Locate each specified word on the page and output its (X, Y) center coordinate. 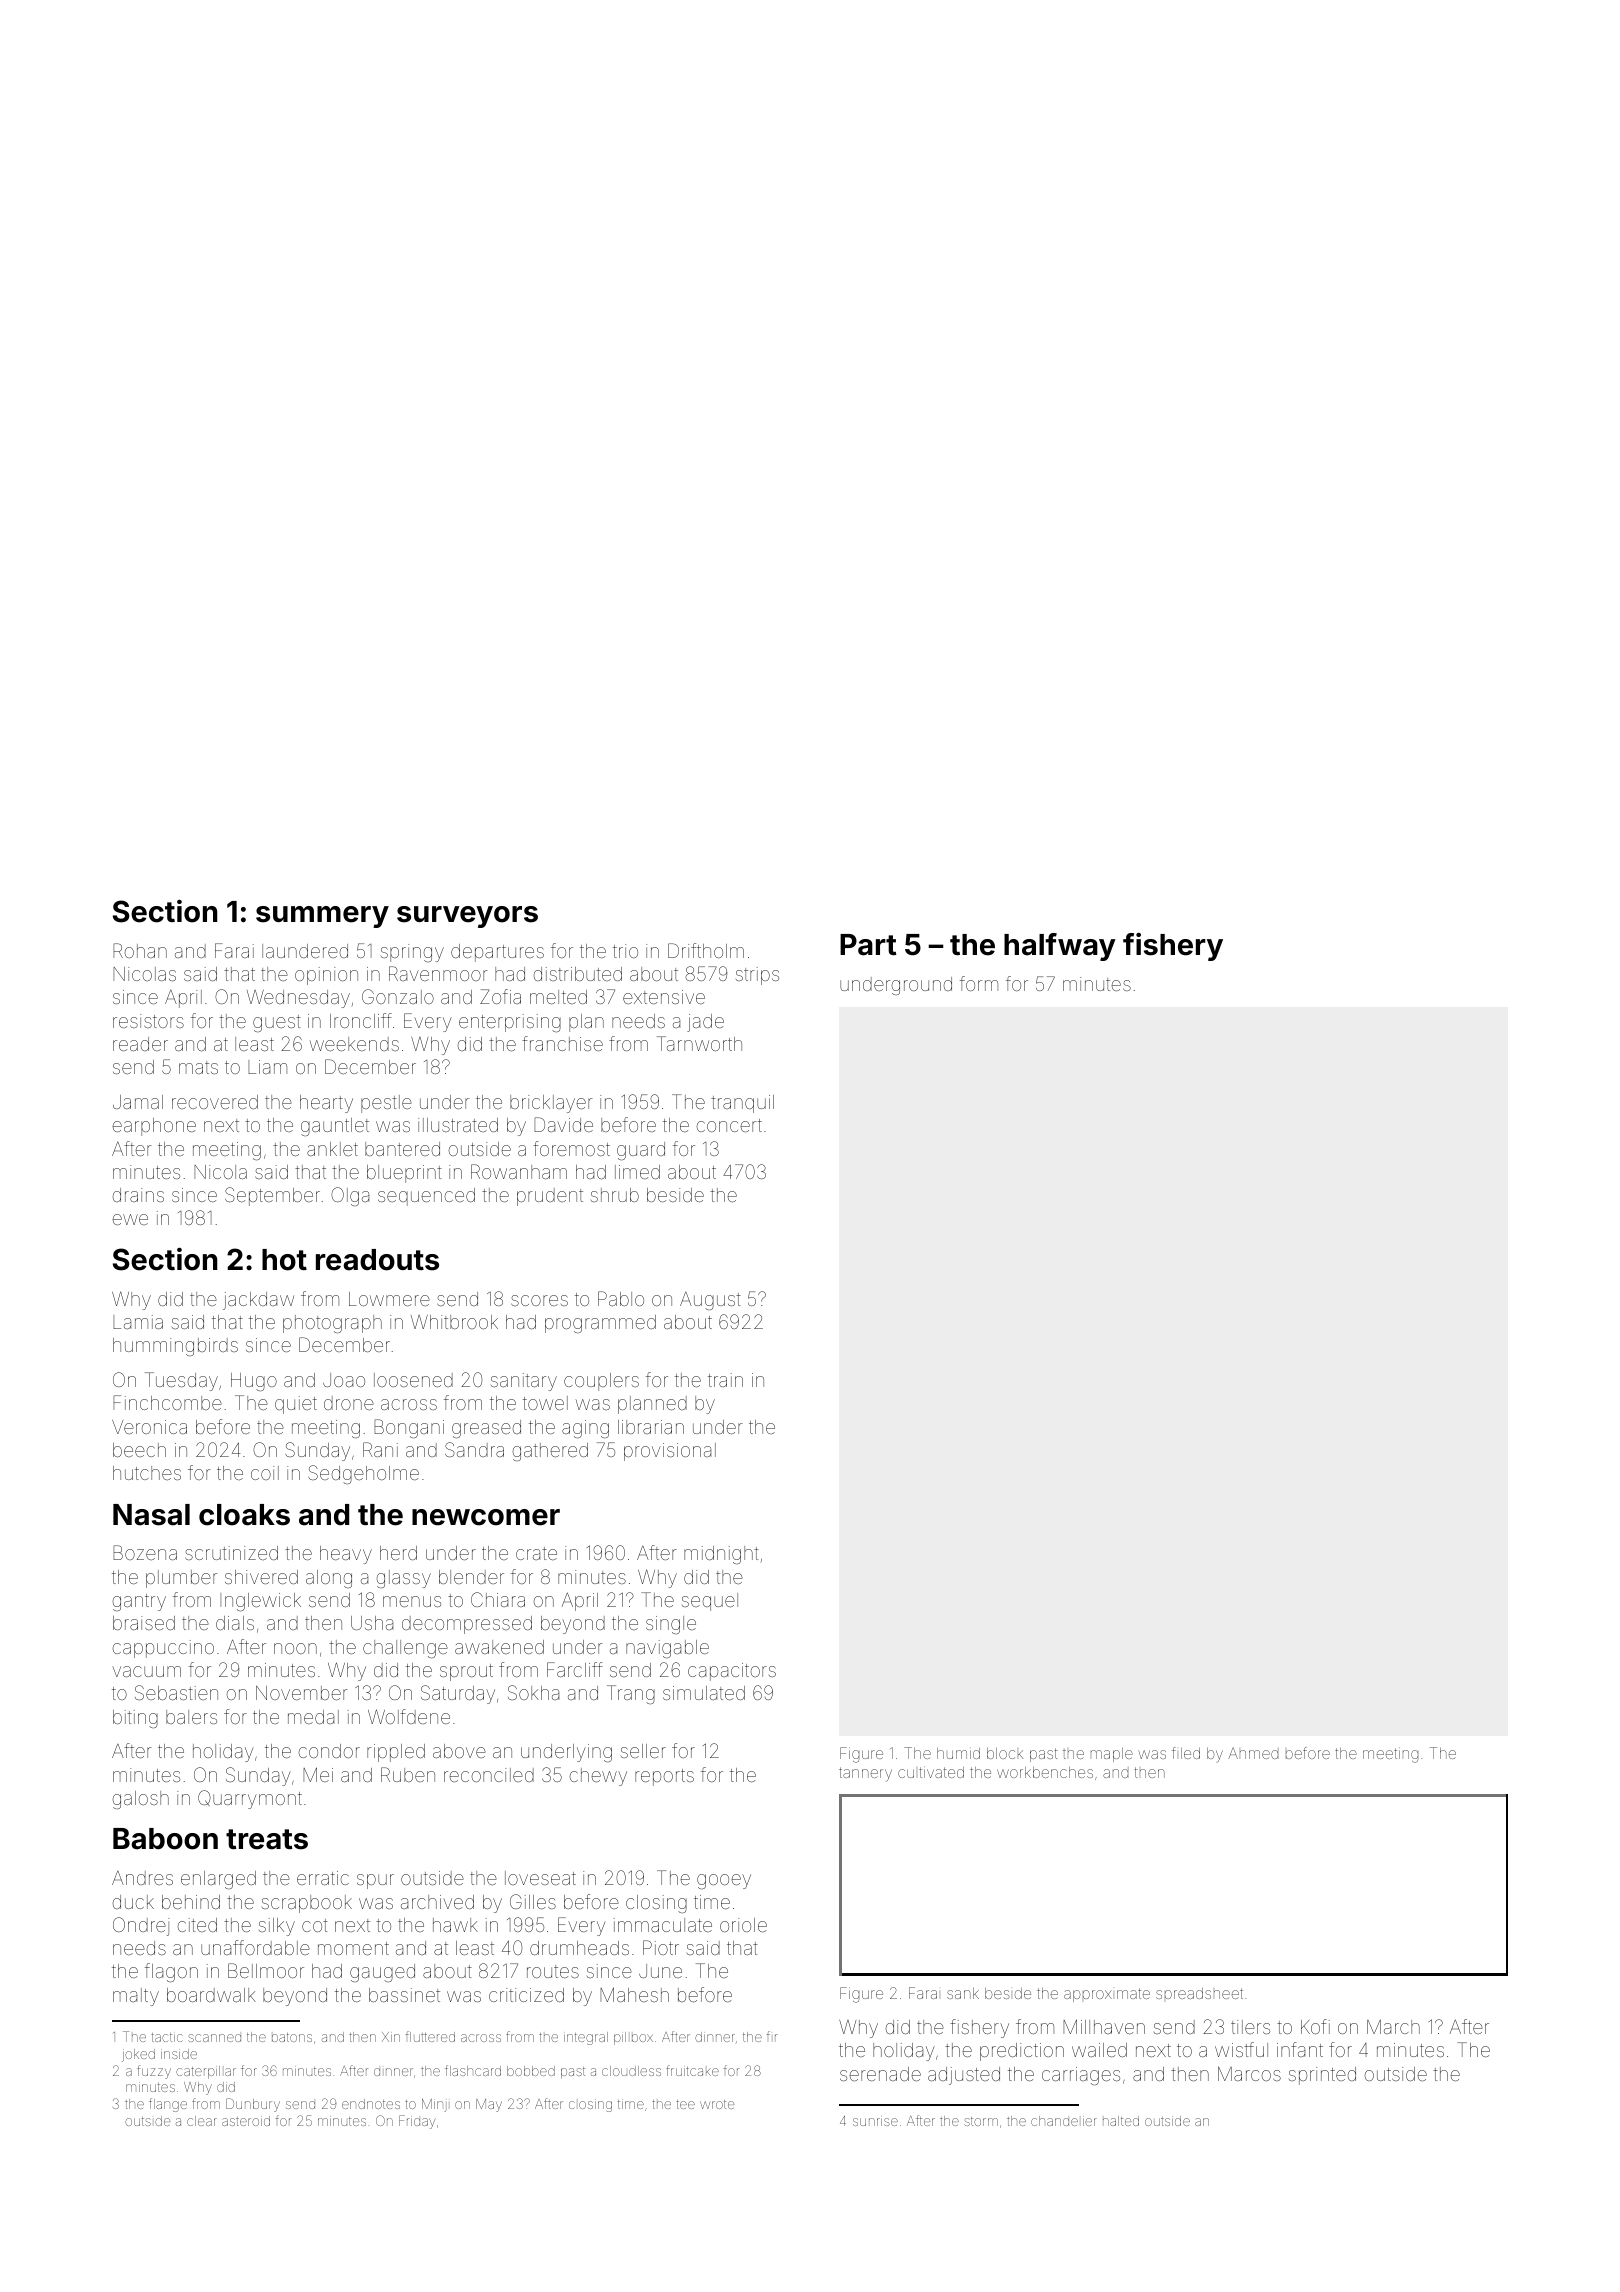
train (725, 1380)
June (660, 1971)
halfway (1060, 947)
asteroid (246, 2121)
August (710, 1301)
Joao (344, 1380)
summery (322, 917)
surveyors (467, 917)
